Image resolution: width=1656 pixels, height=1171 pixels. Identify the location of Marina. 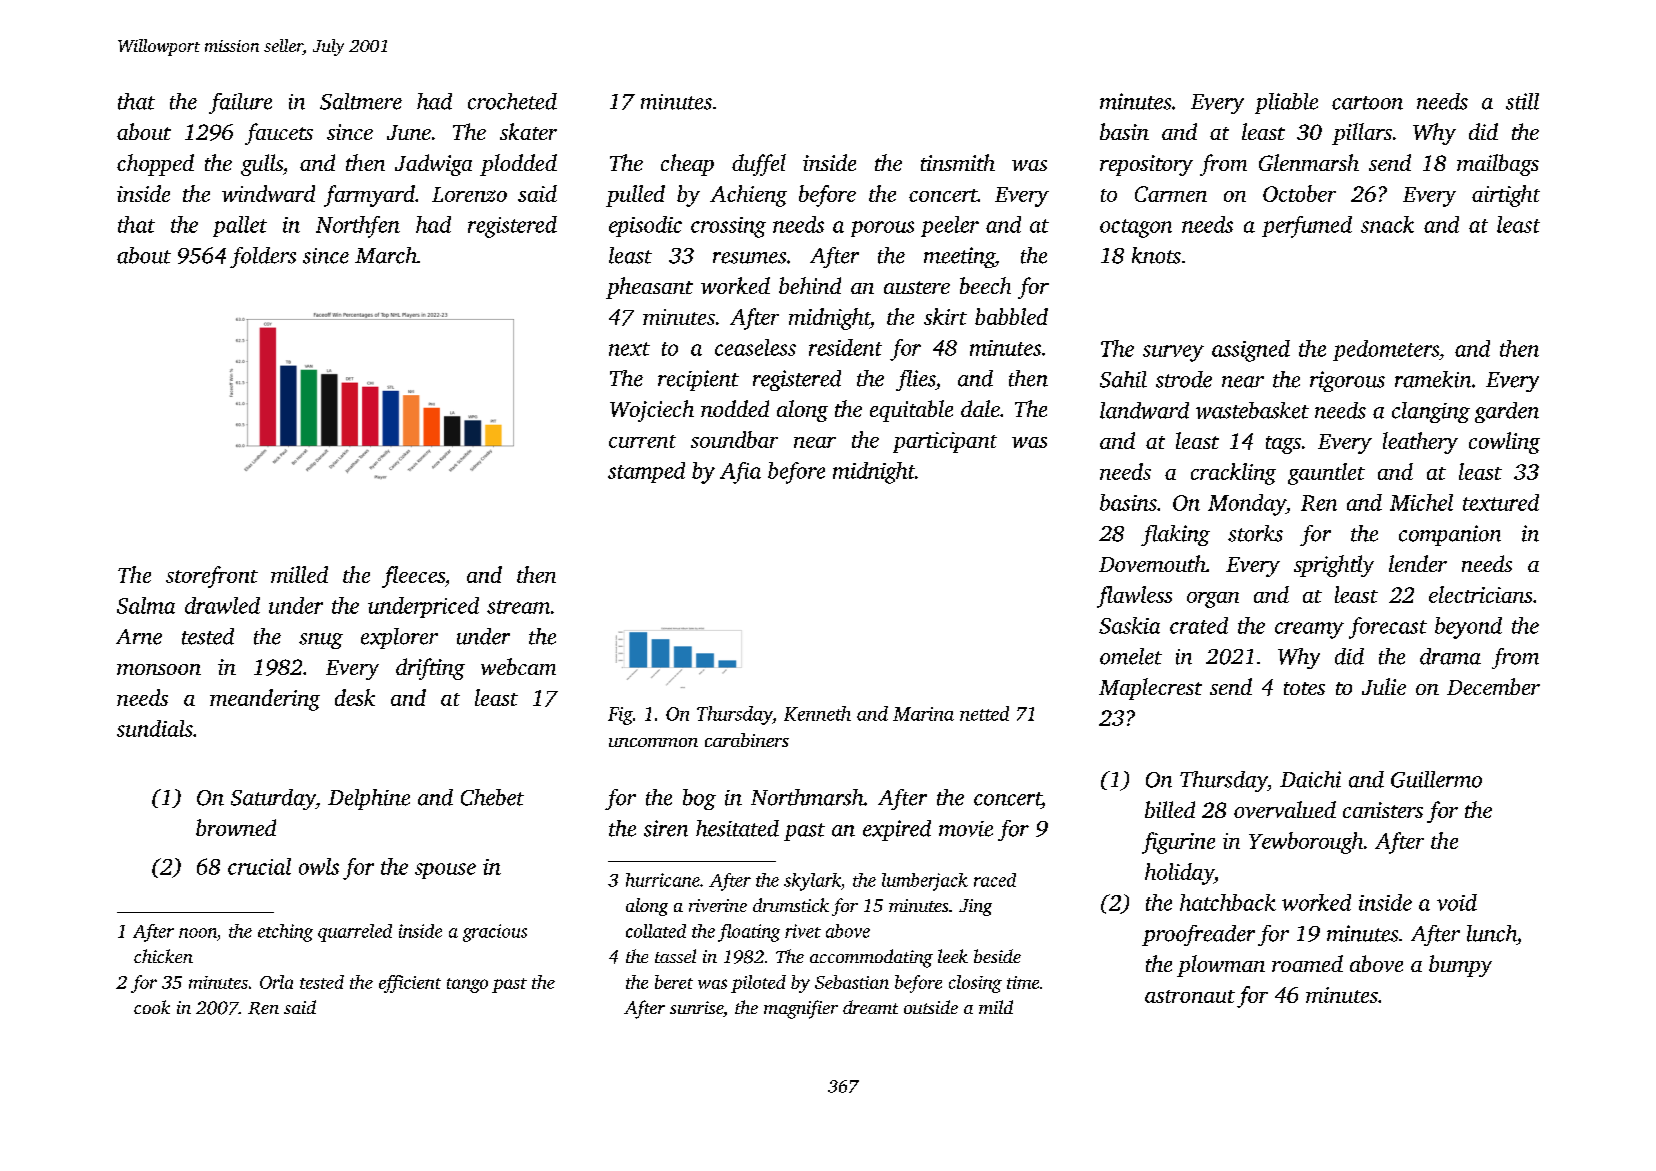
(923, 714).
